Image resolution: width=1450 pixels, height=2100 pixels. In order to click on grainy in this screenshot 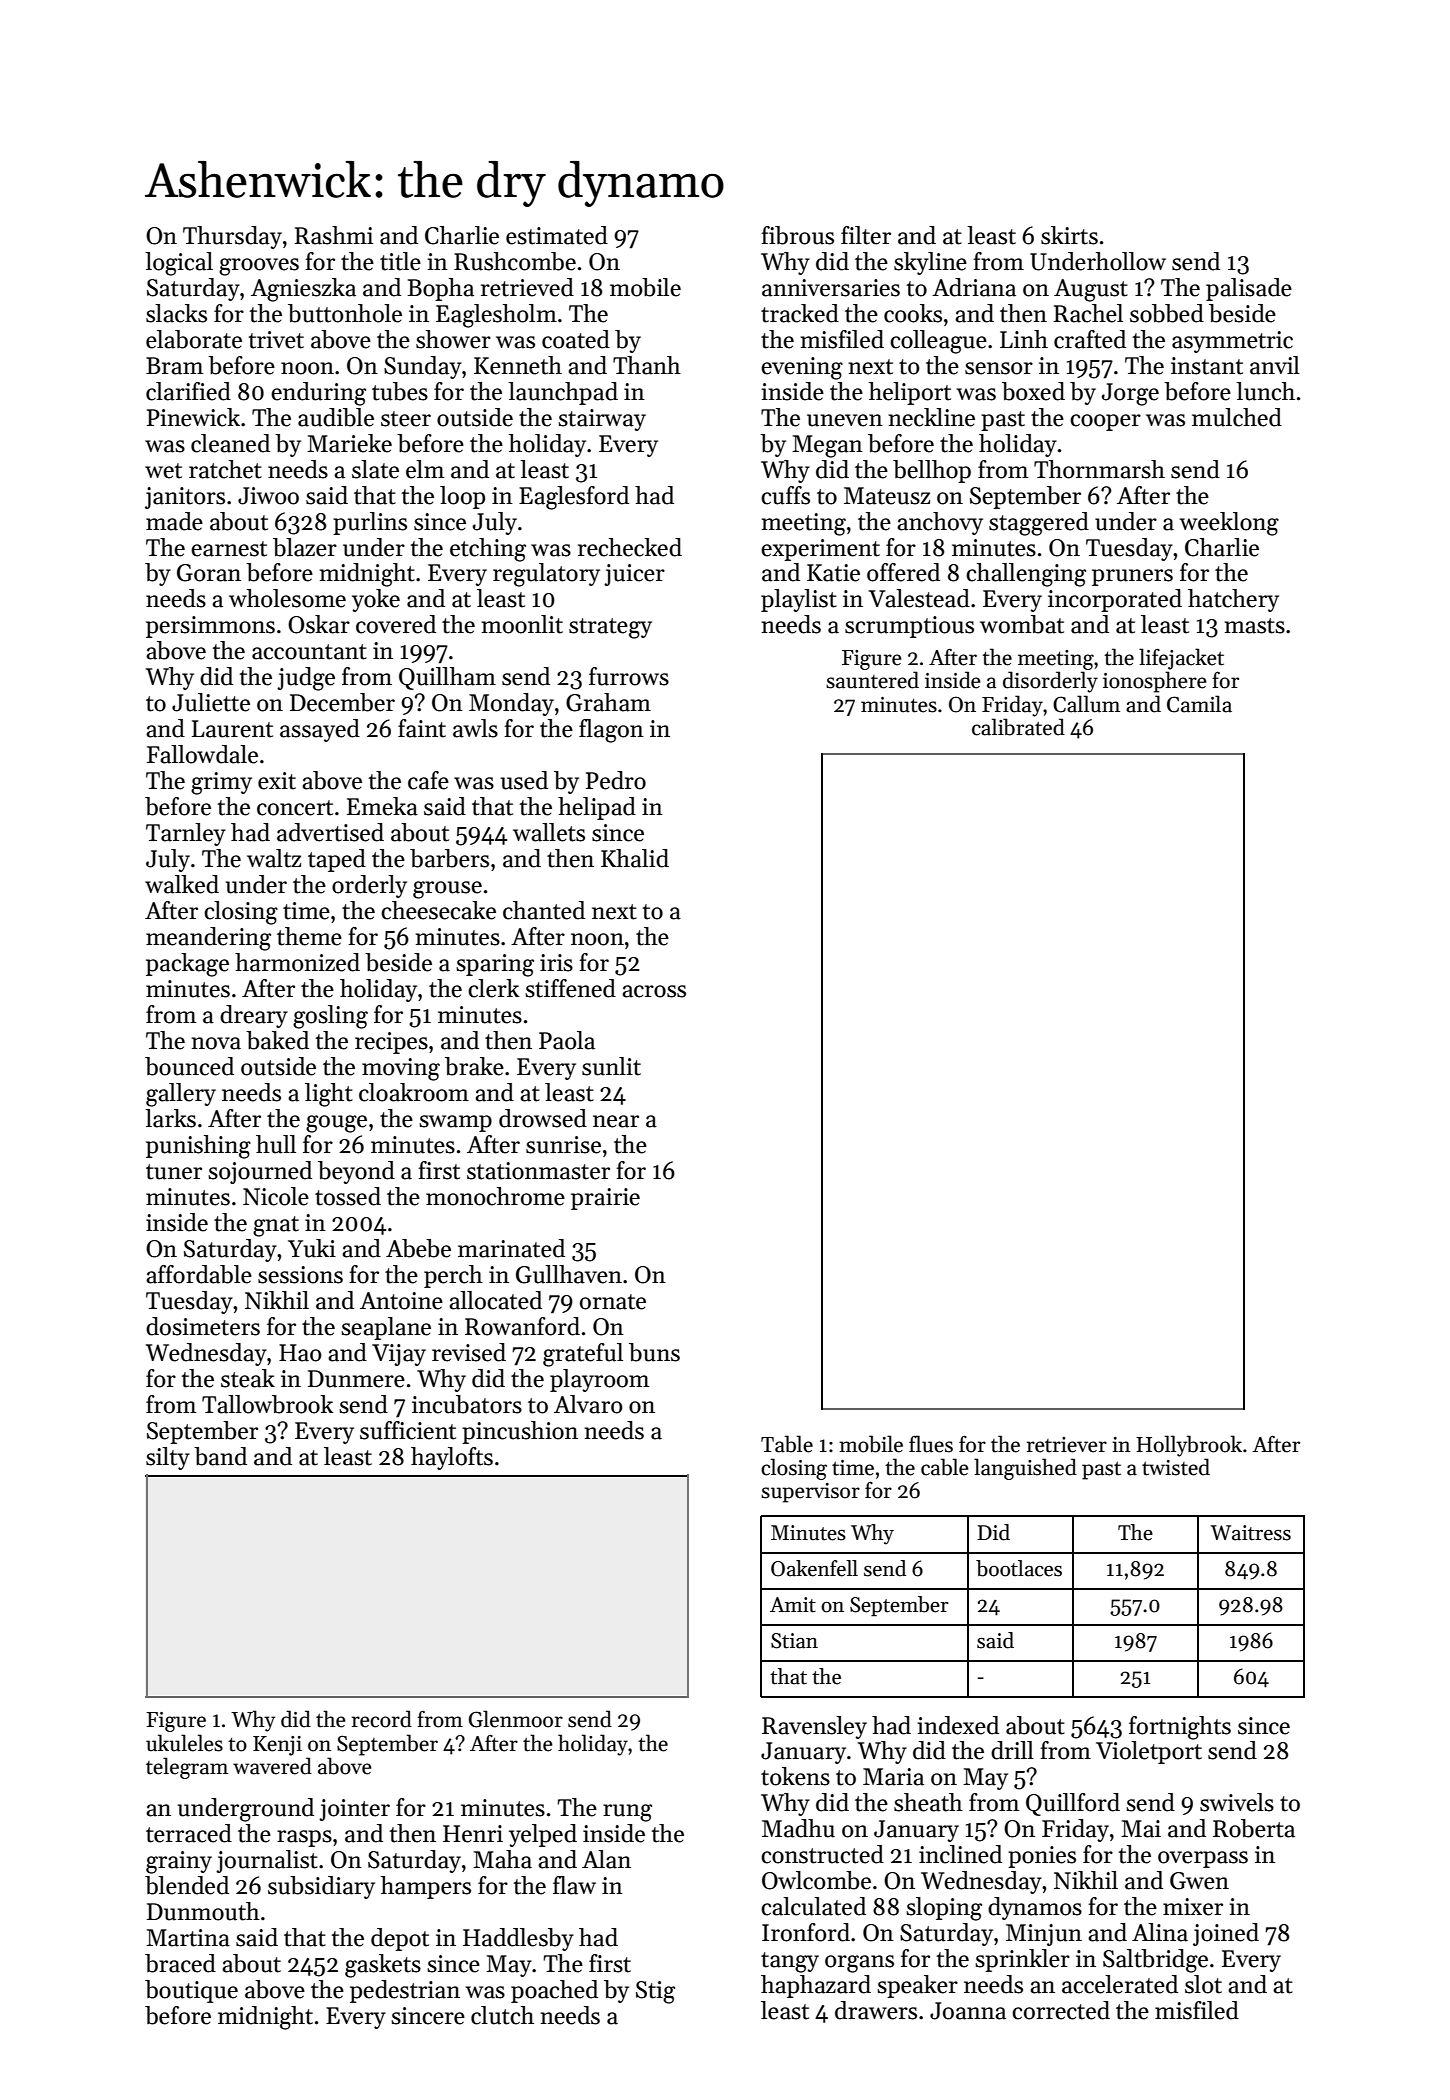, I will do `click(179, 1862)`.
